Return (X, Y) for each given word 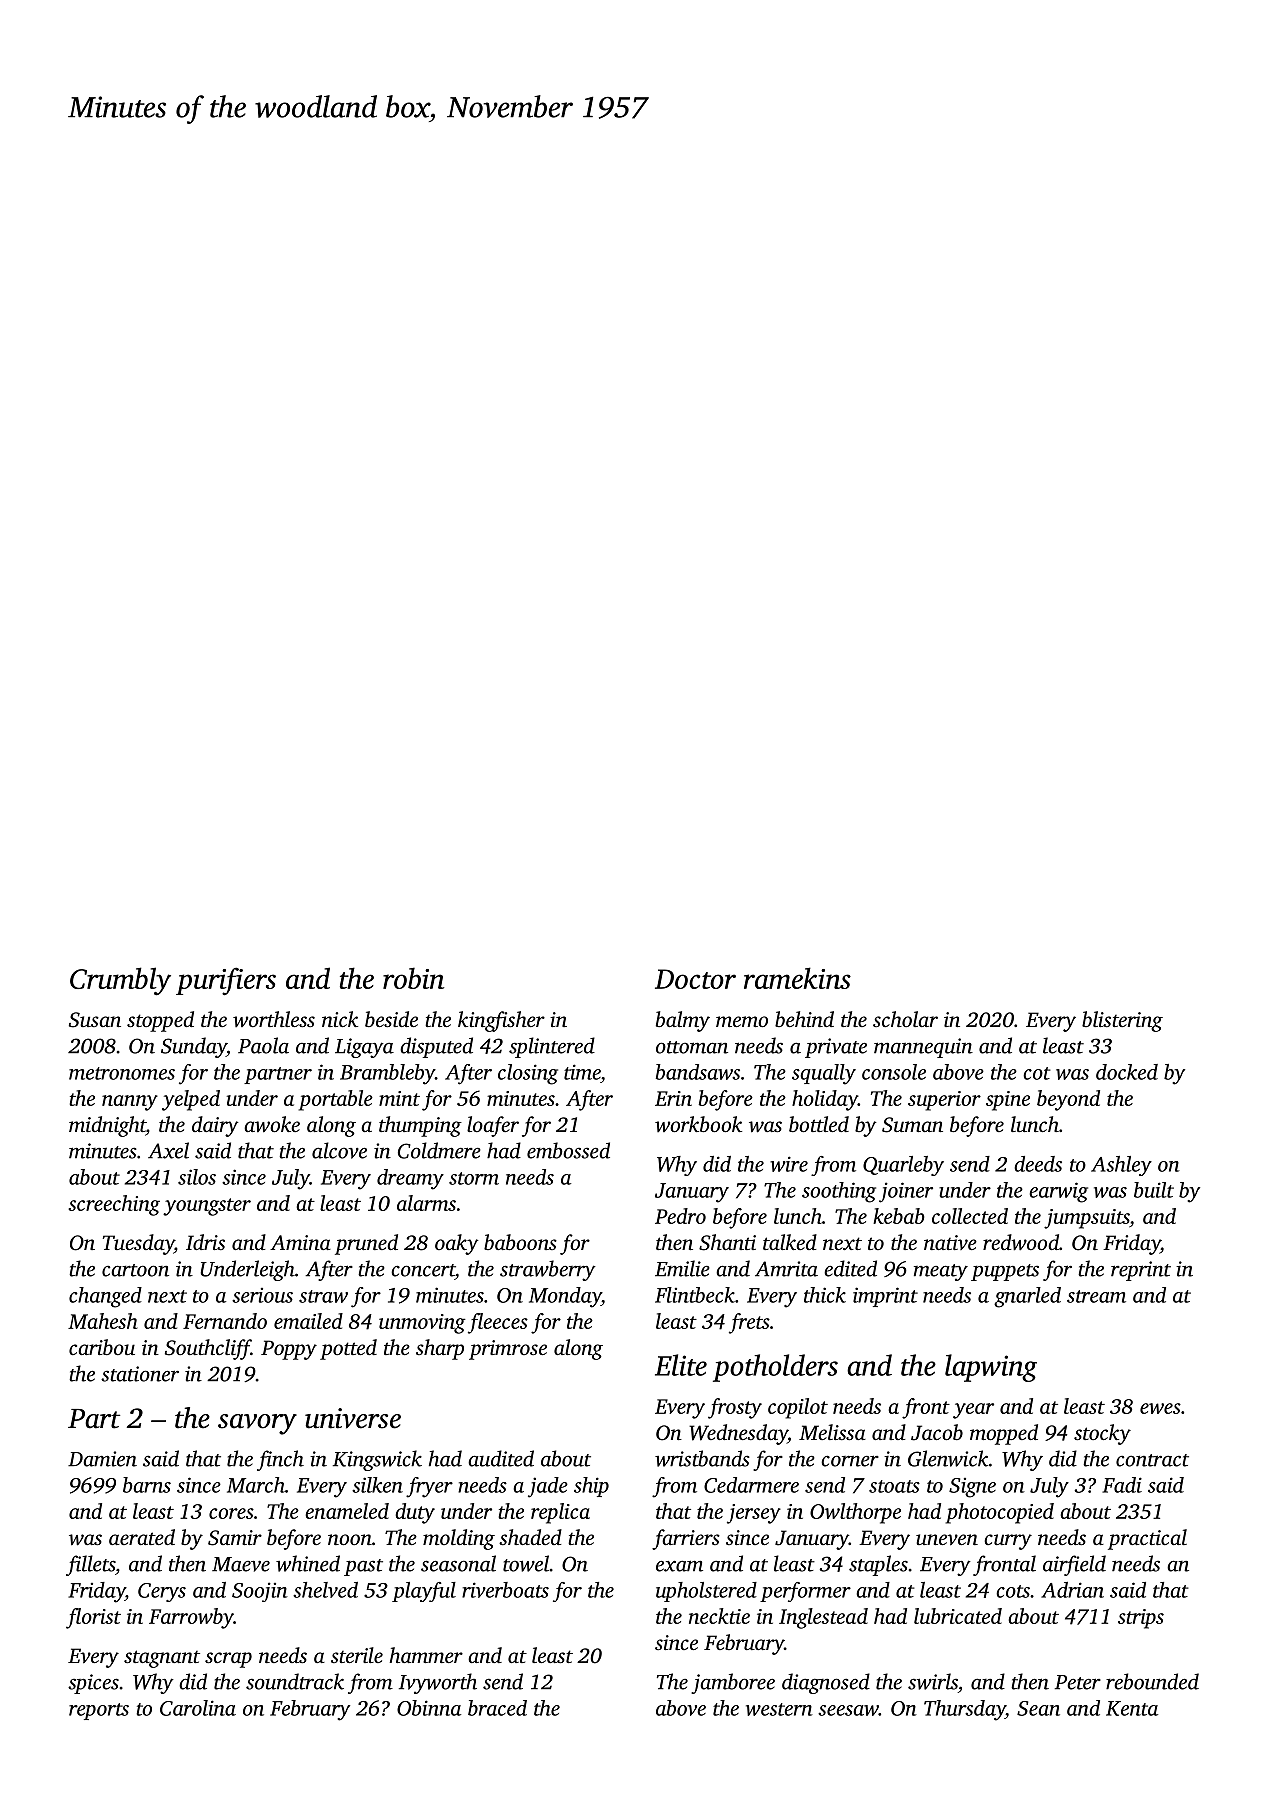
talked (790, 1242)
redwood (1021, 1242)
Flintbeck (695, 1295)
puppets (1005, 1272)
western (779, 1709)
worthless (274, 1019)
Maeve (241, 1564)
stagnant (162, 1659)
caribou (102, 1347)
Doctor (695, 979)
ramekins (797, 978)
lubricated (958, 1616)
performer (805, 1592)
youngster (207, 1207)
